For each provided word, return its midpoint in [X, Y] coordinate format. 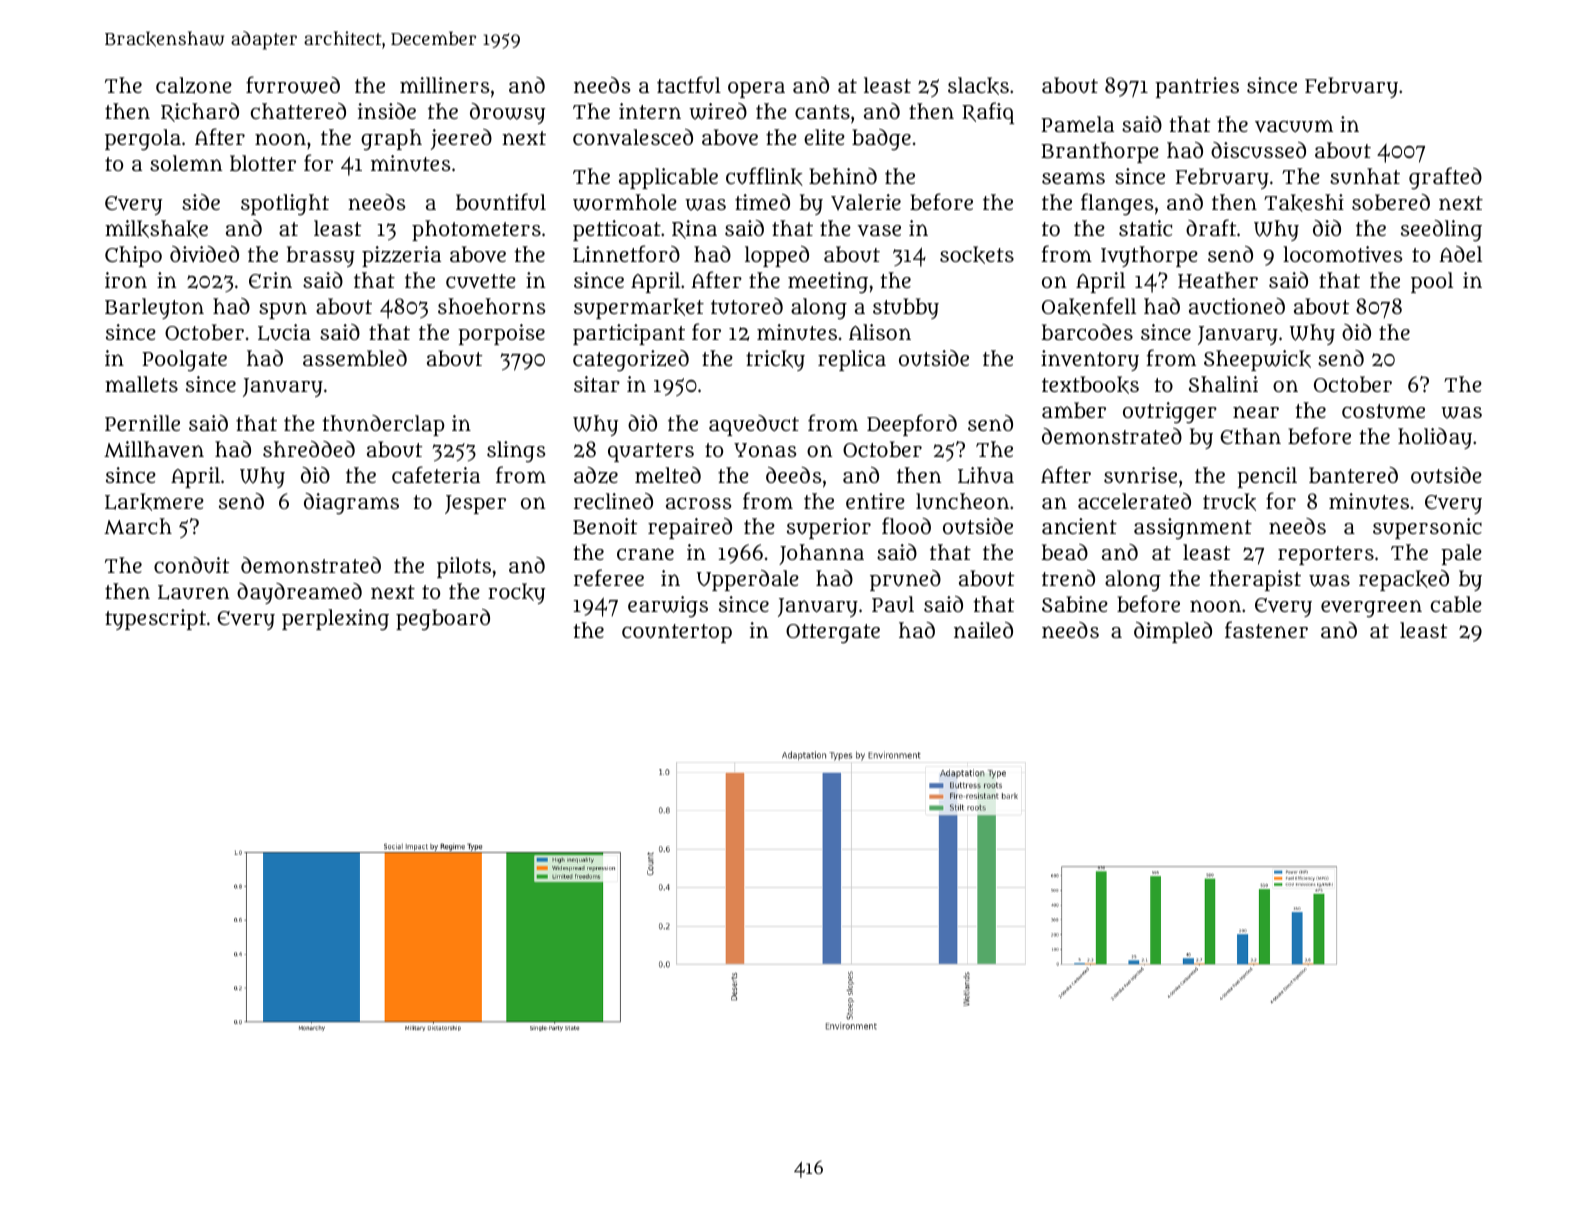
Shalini [1223, 384]
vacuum [1294, 126]
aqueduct [754, 425]
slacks [978, 86]
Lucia [284, 332]
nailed [983, 630]
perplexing [335, 620]
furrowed [293, 85]
